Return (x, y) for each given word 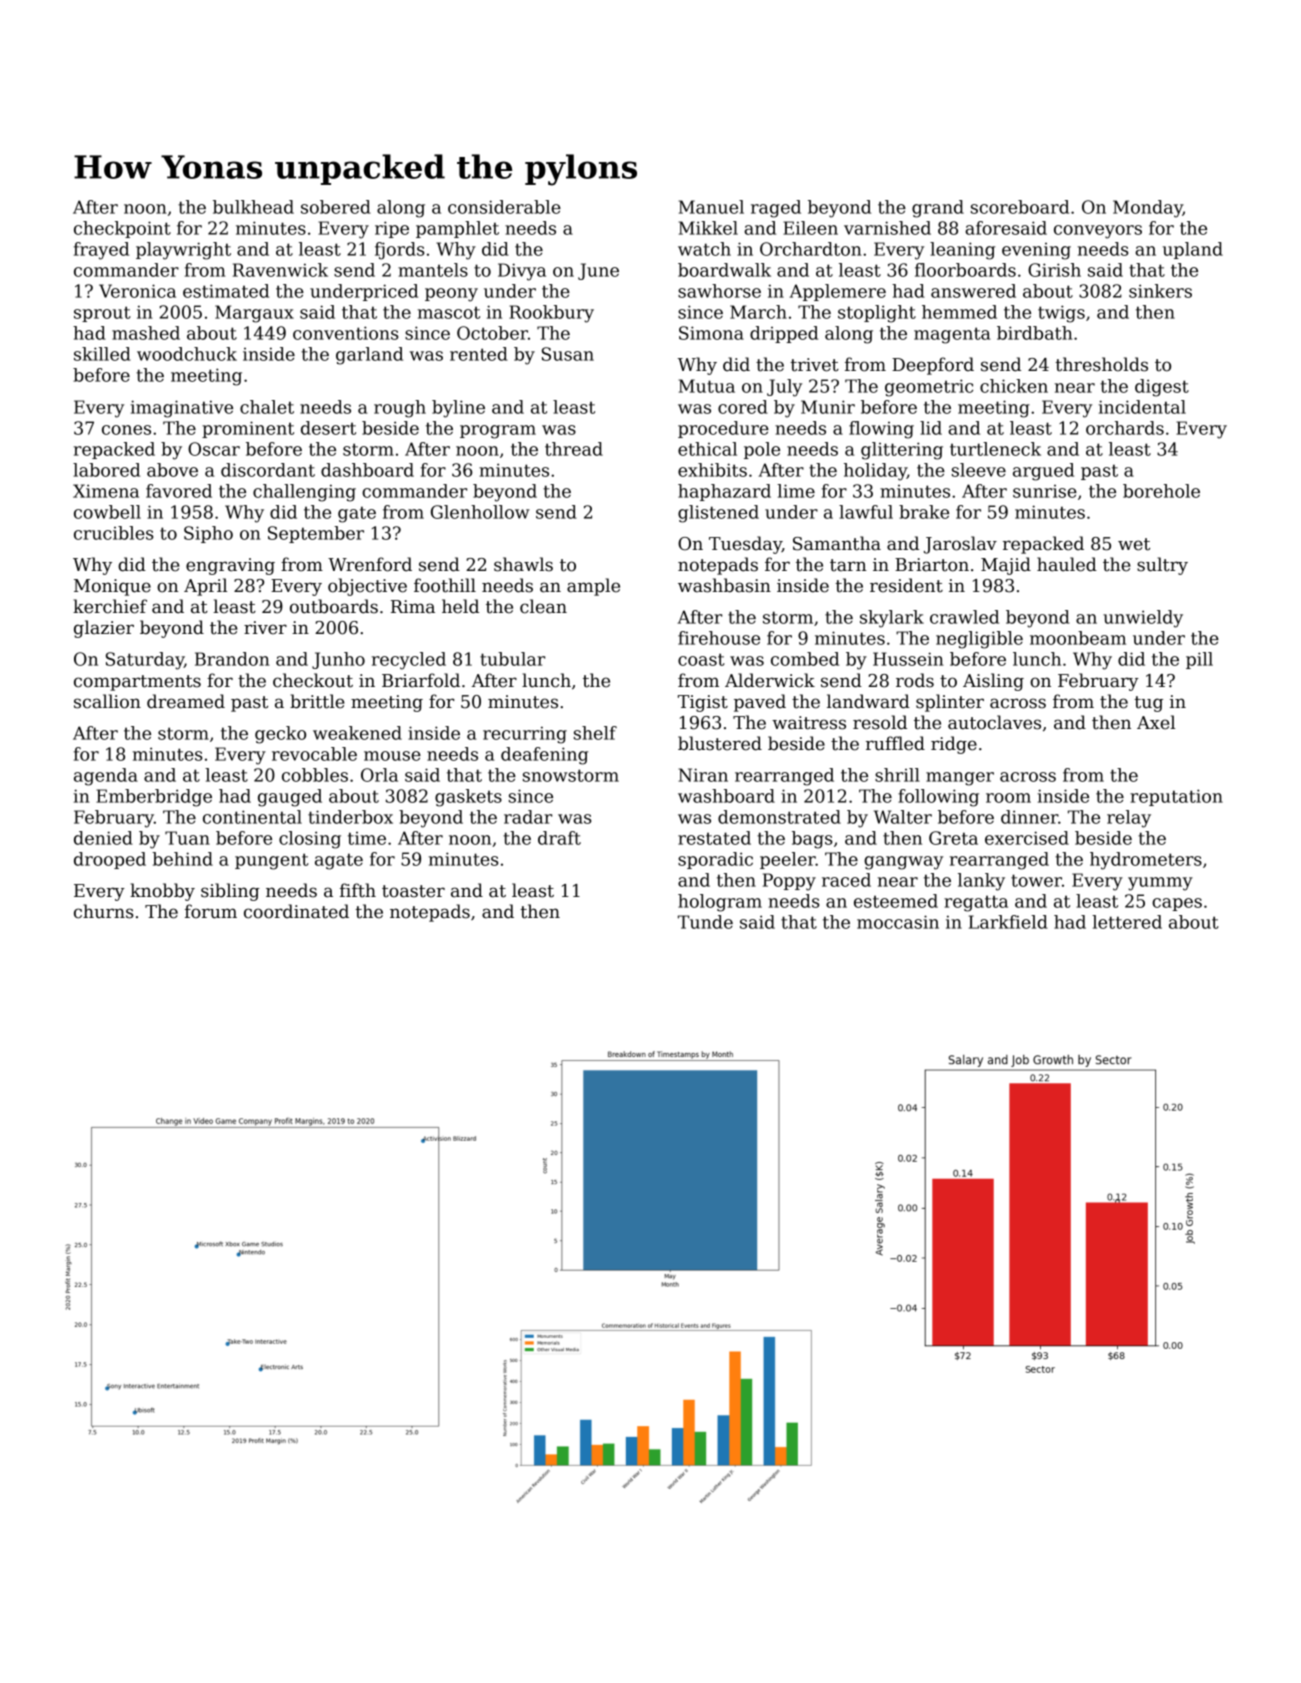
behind (182, 859)
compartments (137, 683)
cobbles (315, 775)
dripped (784, 334)
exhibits (712, 470)
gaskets (468, 798)
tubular (512, 659)
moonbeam (1078, 638)
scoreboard (1020, 207)
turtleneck (995, 449)
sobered (336, 207)
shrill (897, 775)
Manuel (711, 207)
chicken (1014, 386)
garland (369, 356)
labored (106, 470)
